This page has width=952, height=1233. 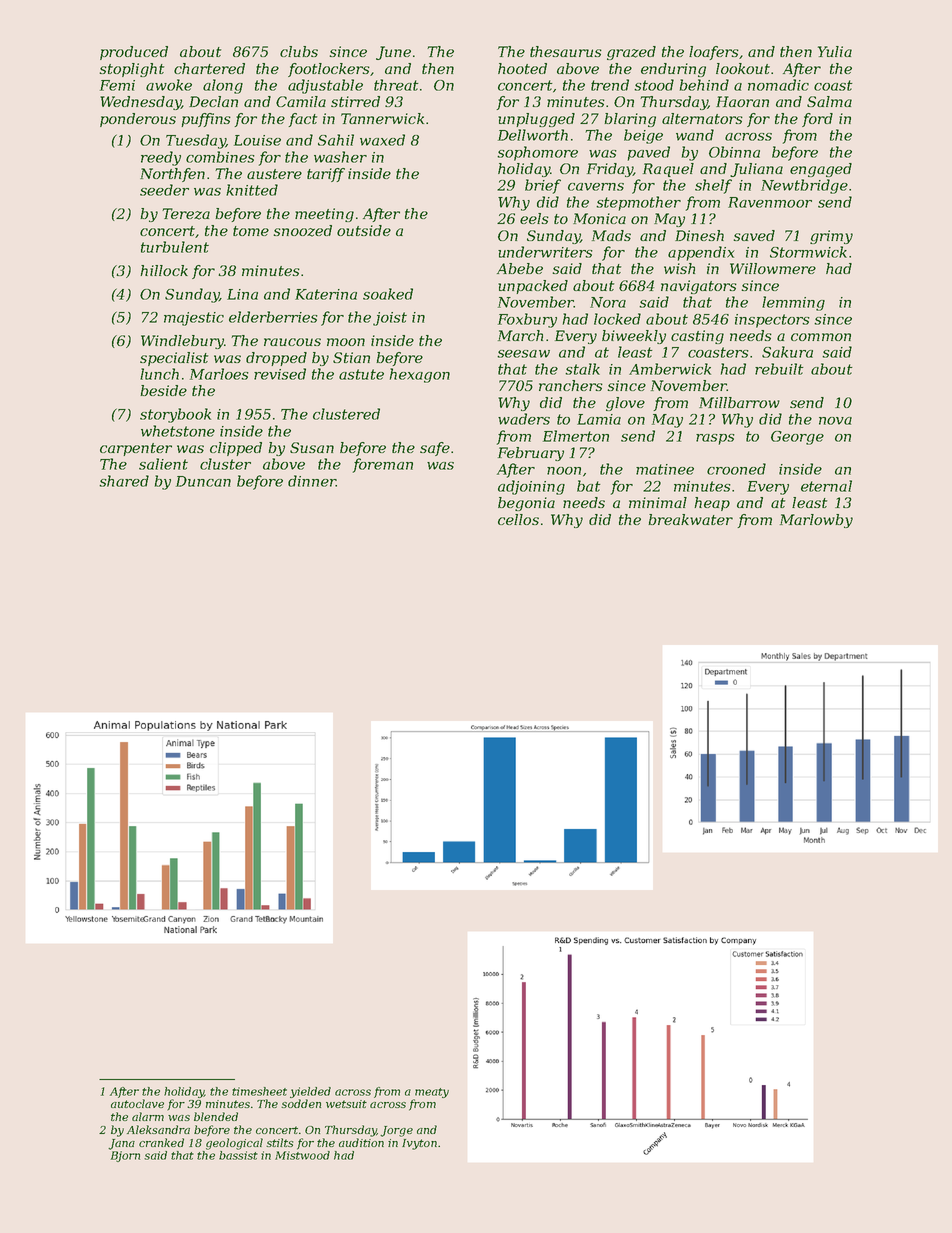 I want to click on Lina, so click(x=242, y=294).
